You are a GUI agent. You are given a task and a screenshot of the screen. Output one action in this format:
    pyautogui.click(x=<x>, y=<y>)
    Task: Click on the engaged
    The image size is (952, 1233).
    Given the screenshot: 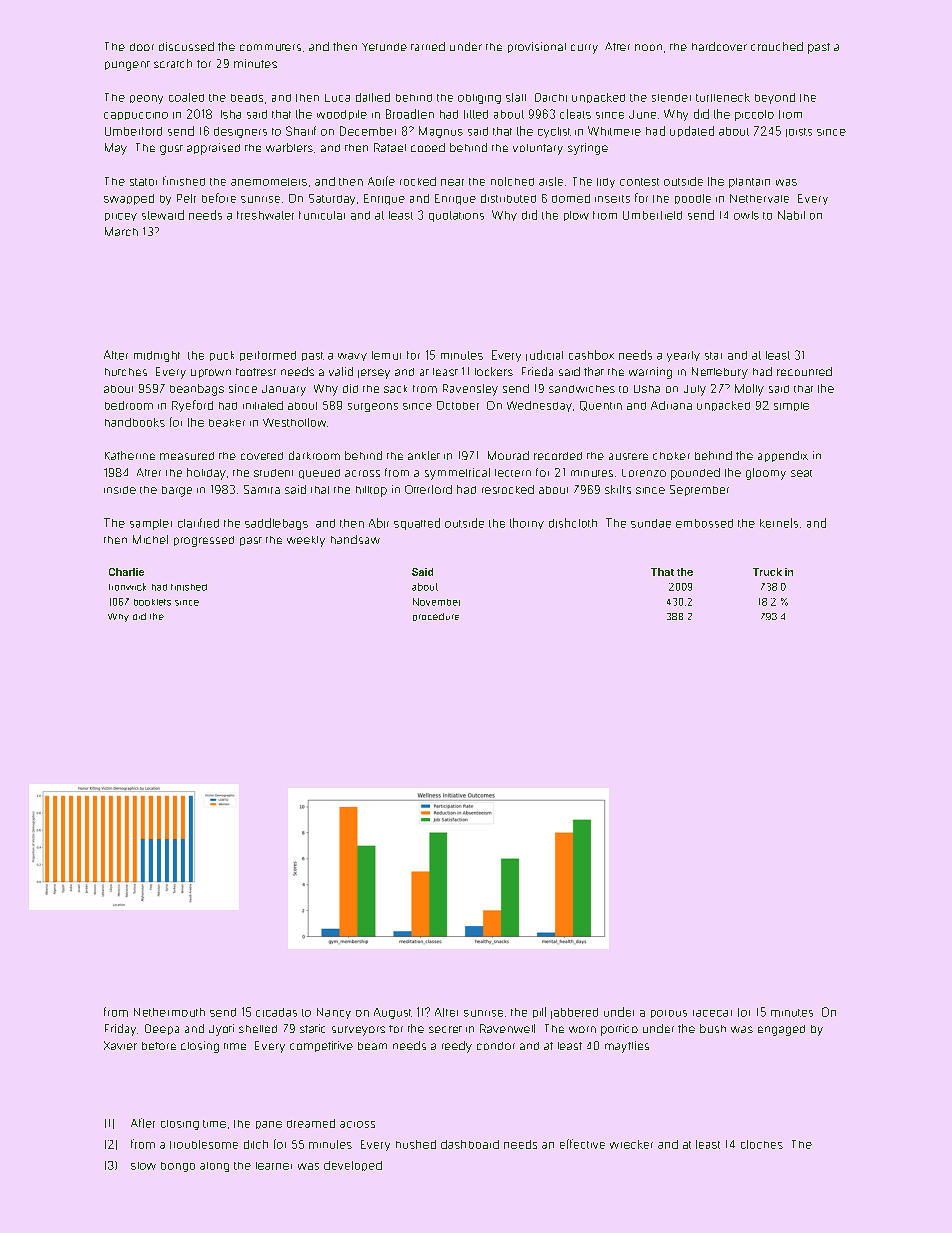 What is the action you would take?
    pyautogui.click(x=781, y=1030)
